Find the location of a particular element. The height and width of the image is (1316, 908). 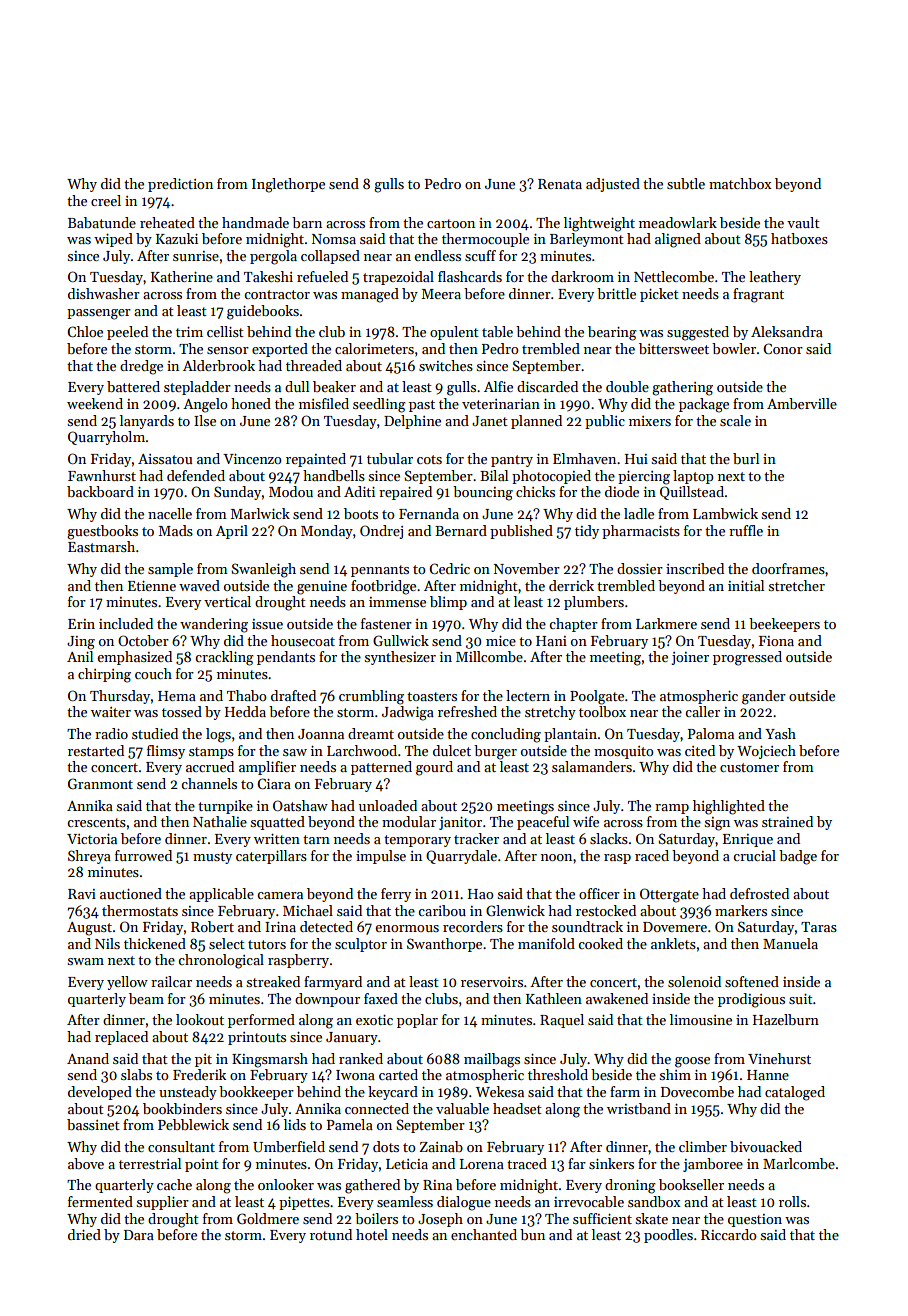

caterpillars is located at coordinates (271, 857).
